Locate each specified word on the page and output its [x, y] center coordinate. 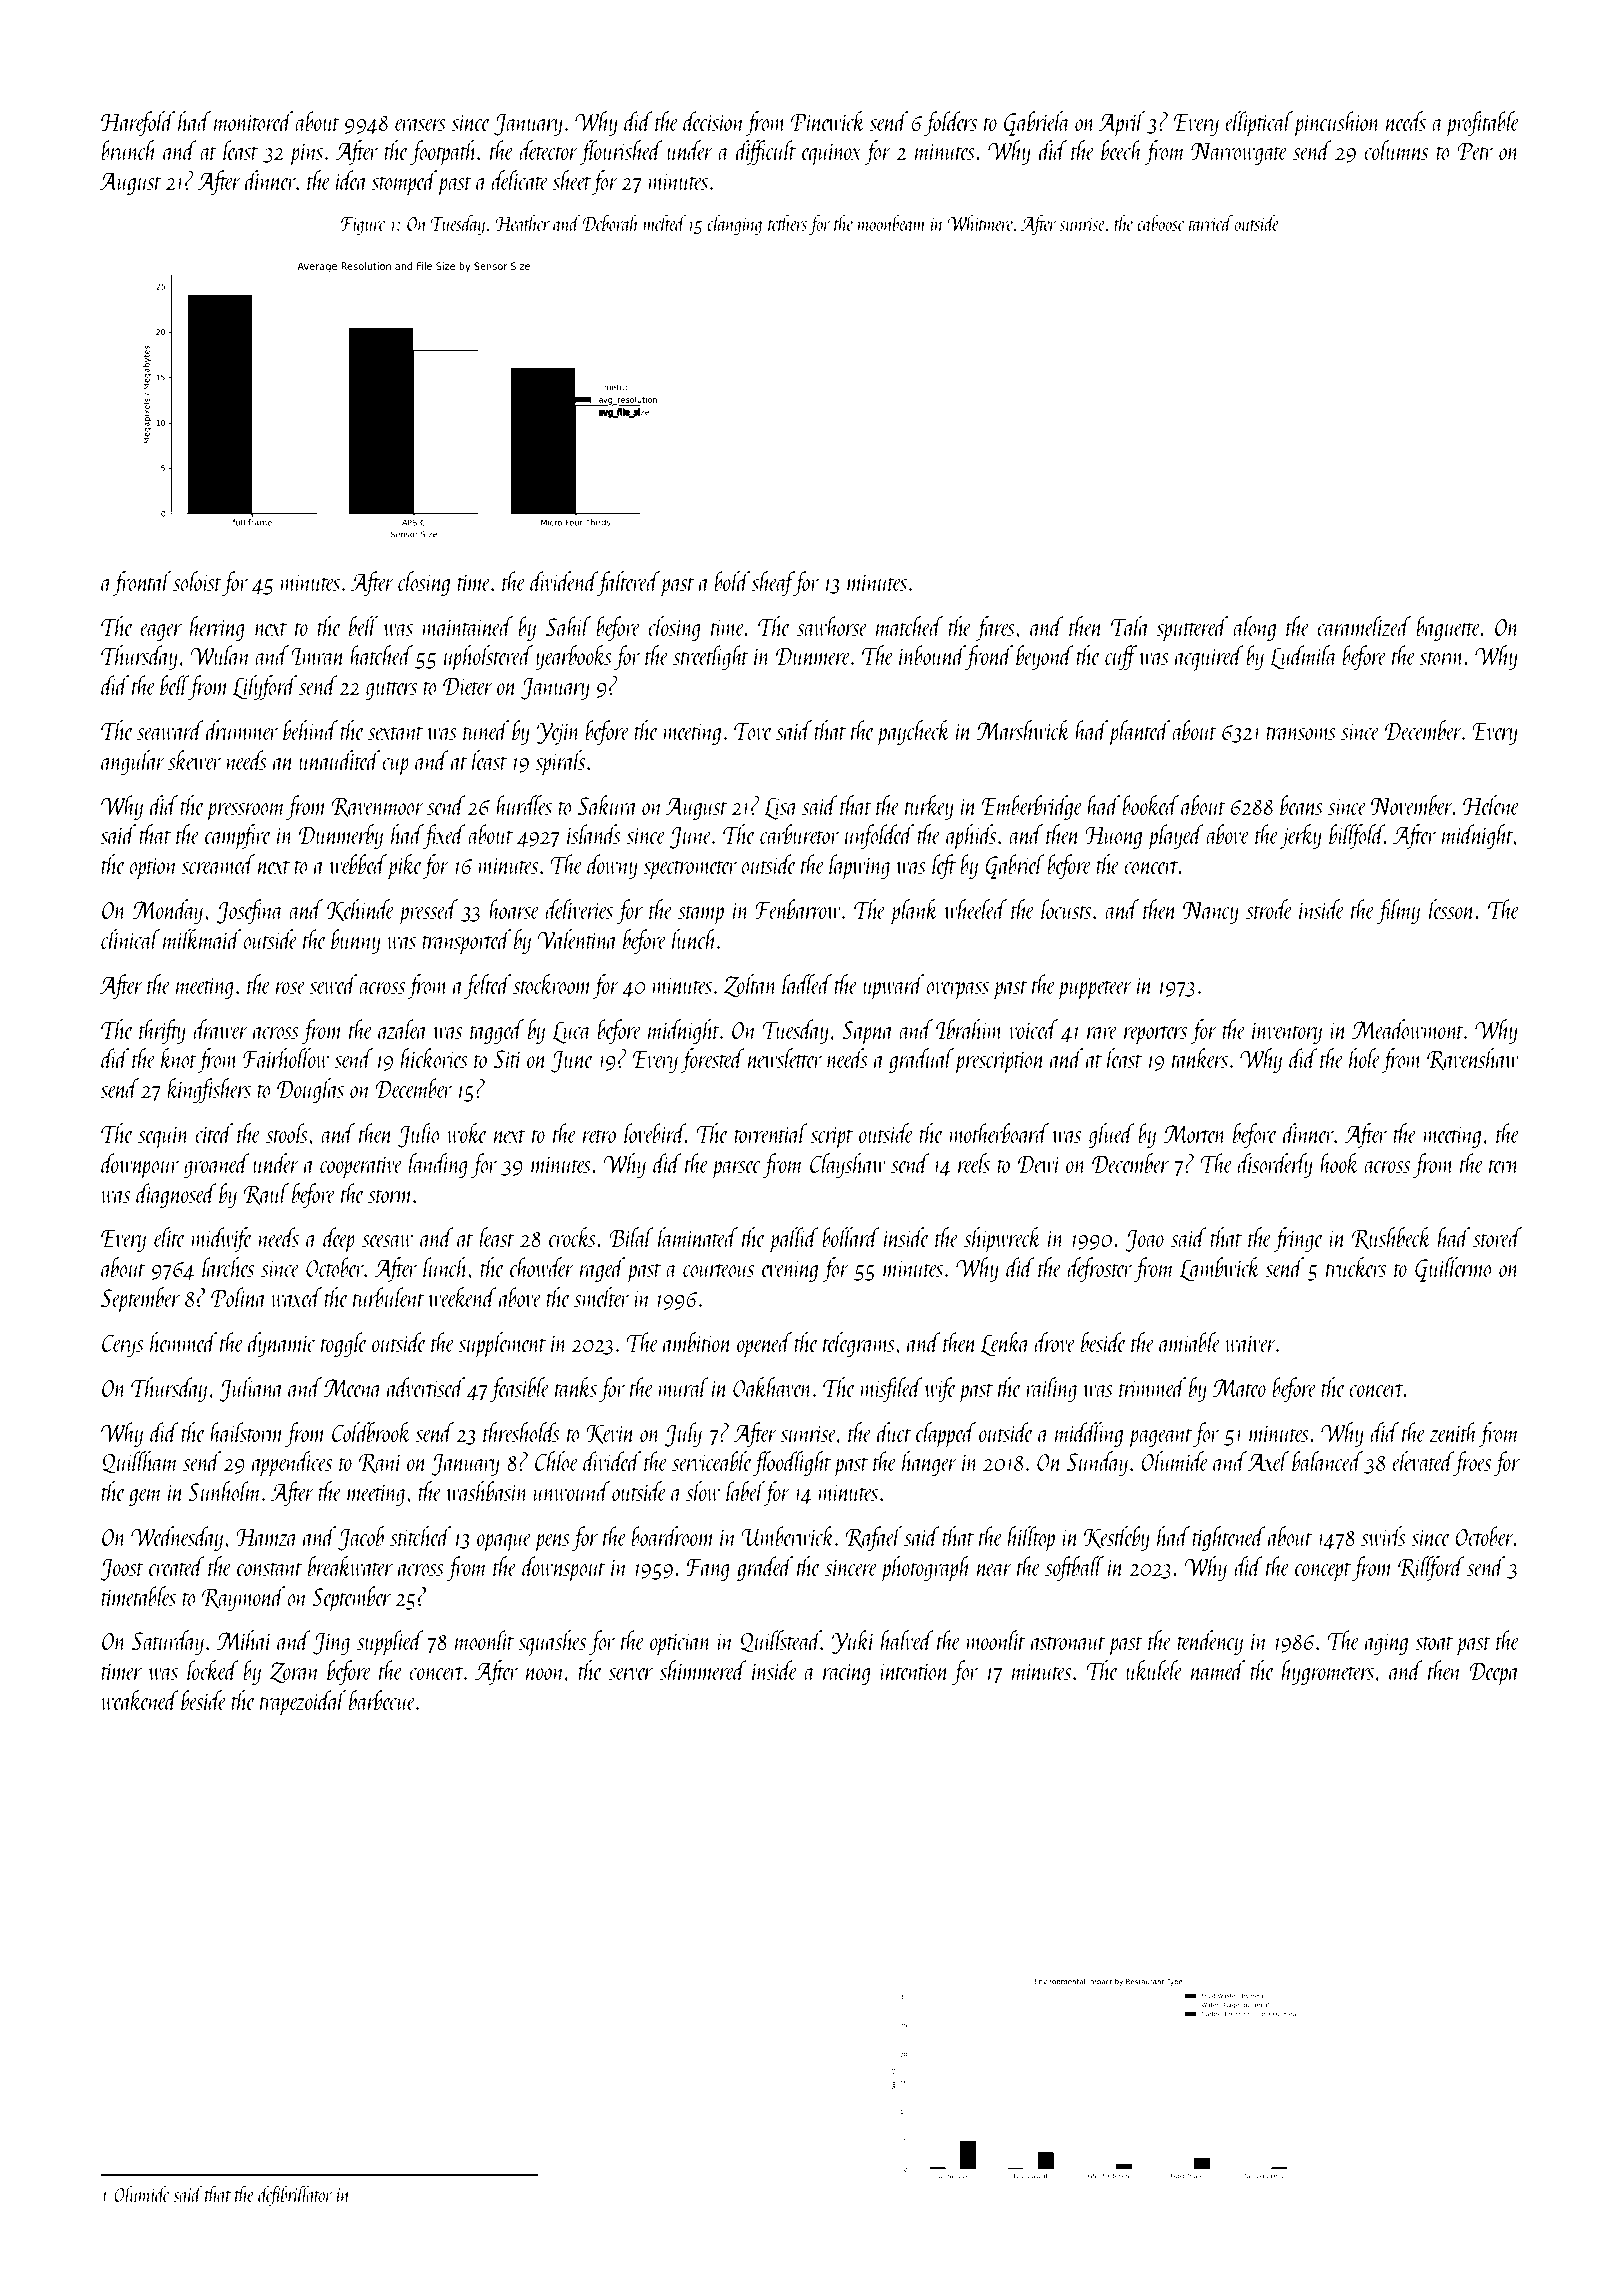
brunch [129, 150]
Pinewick [828, 121]
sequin [163, 1137]
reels [974, 1163]
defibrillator [295, 2195]
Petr [1475, 151]
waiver [1250, 1343]
